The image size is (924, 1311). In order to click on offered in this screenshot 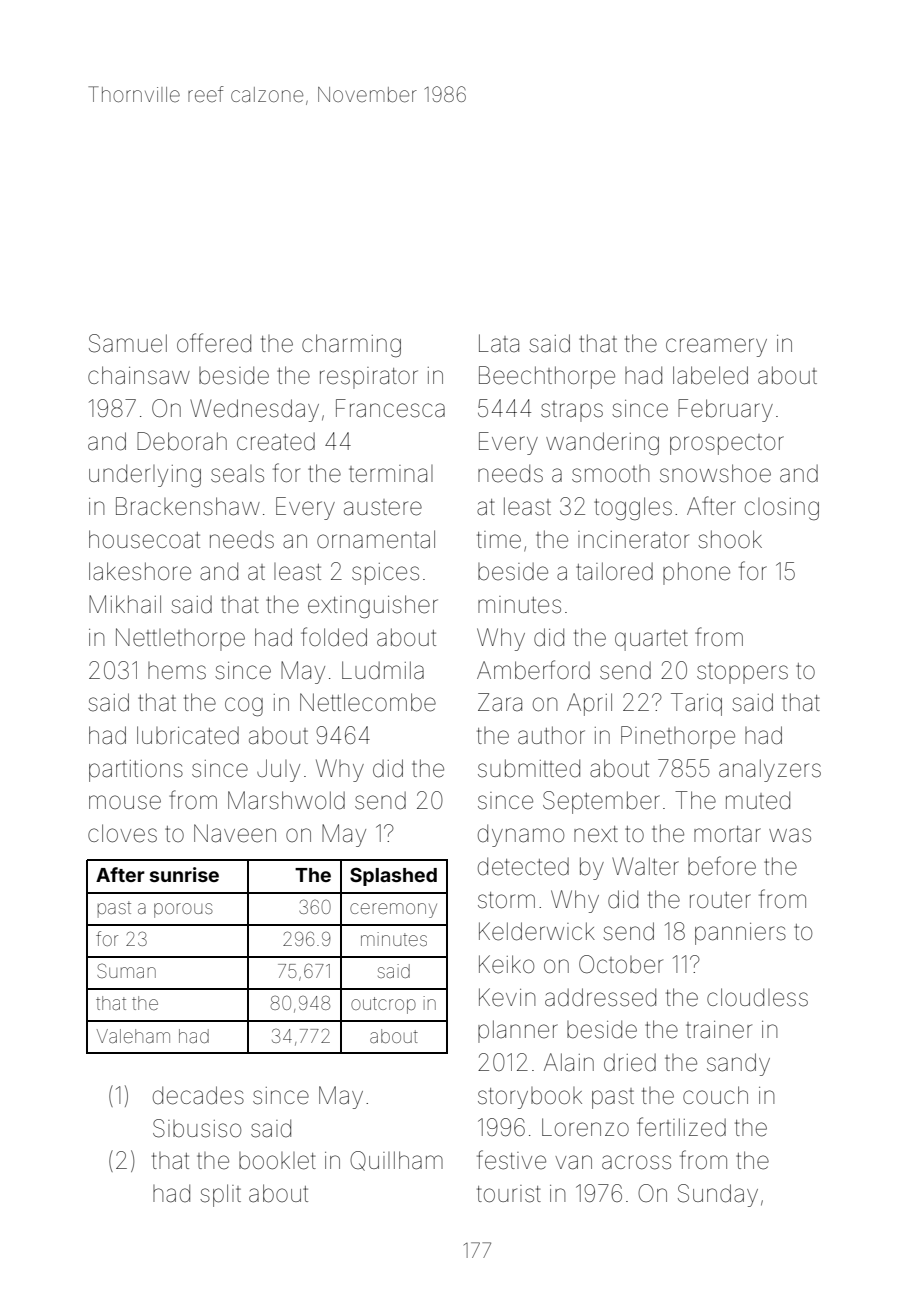, I will do `click(214, 343)`.
